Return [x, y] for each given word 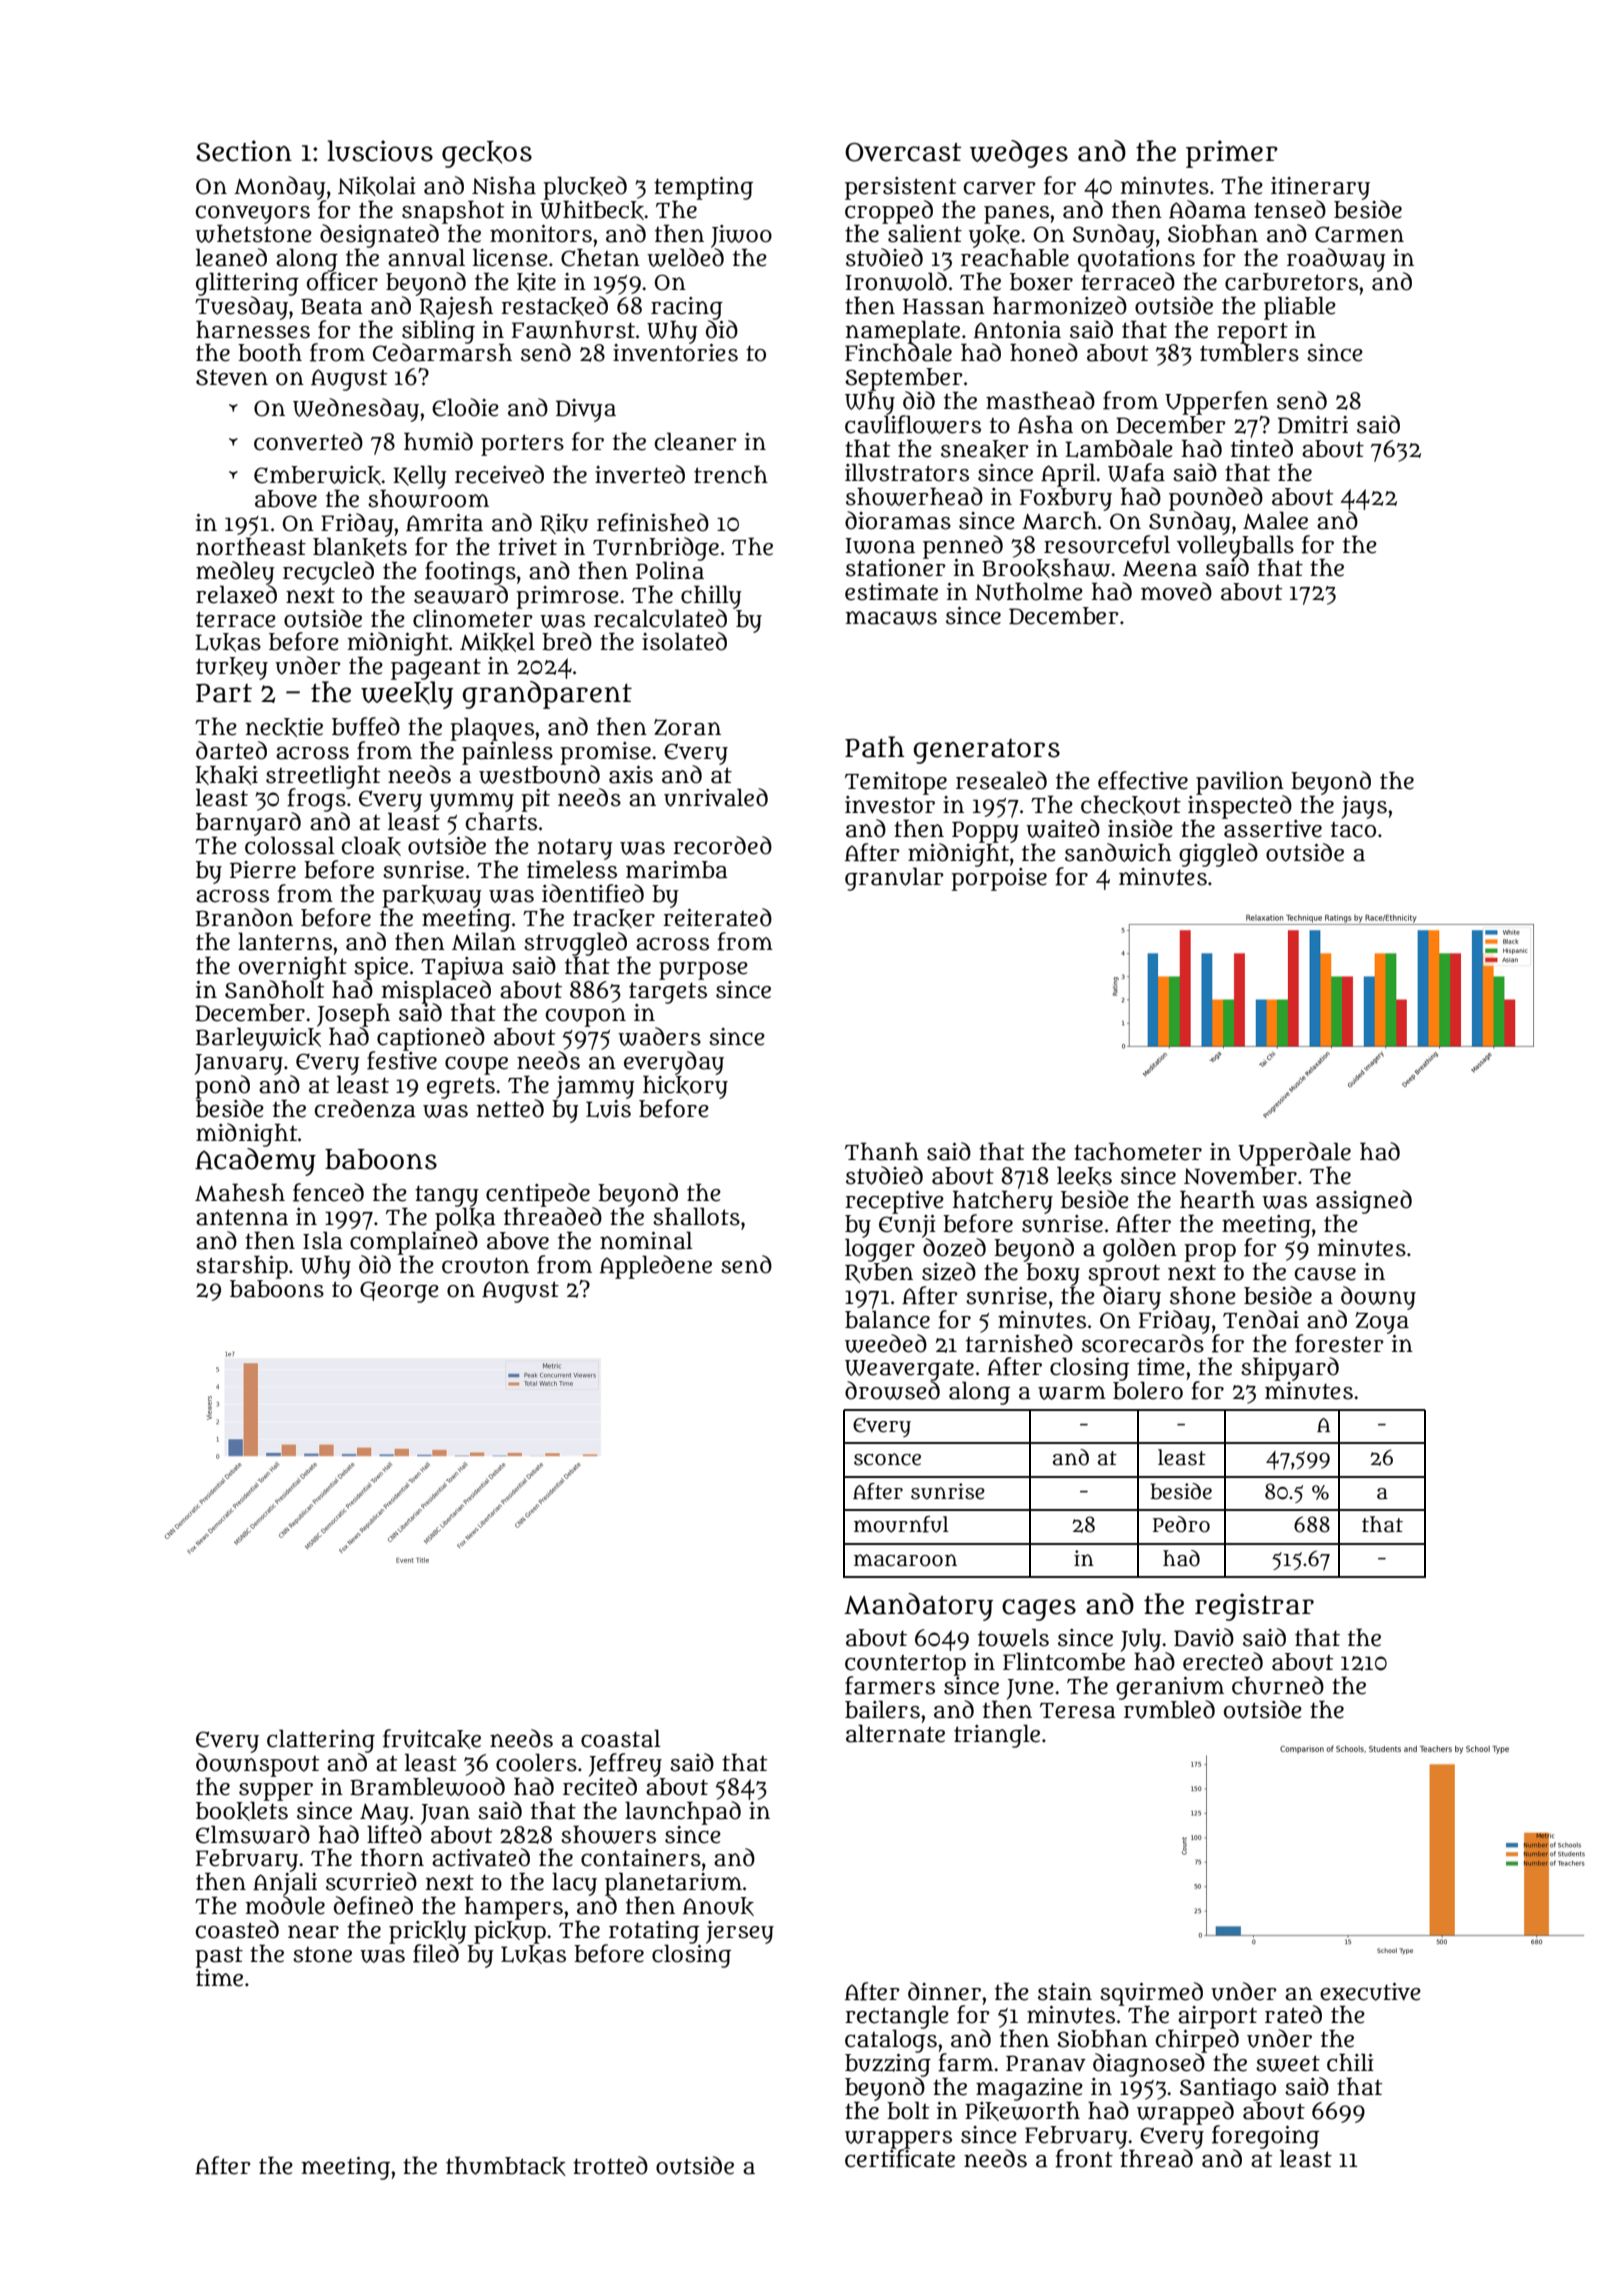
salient [925, 233]
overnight [293, 968]
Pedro [1181, 1524]
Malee [1275, 520]
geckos [487, 154]
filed [436, 1953]
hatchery [1003, 1202]
